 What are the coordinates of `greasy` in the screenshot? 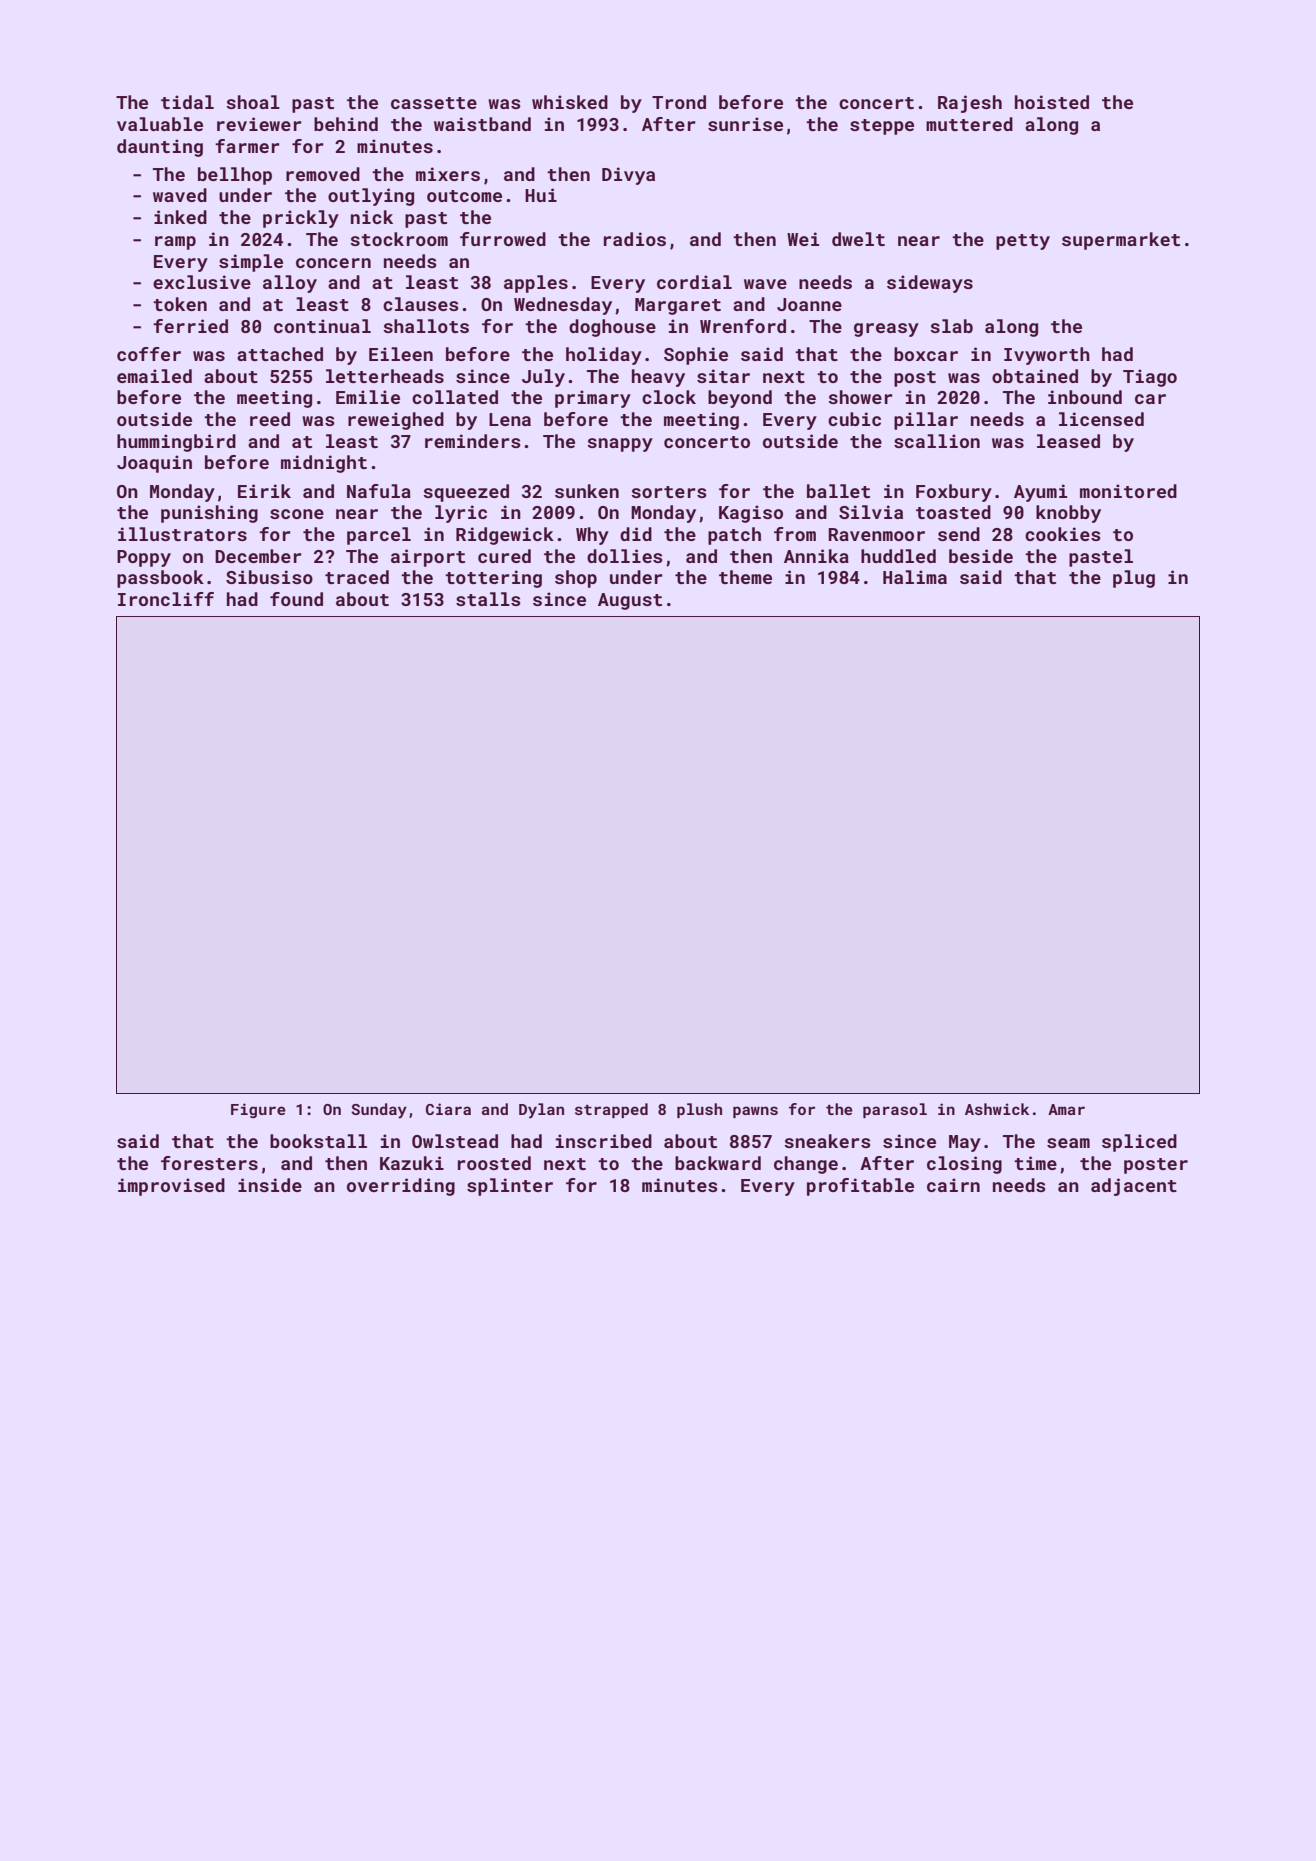 It's located at (886, 330).
